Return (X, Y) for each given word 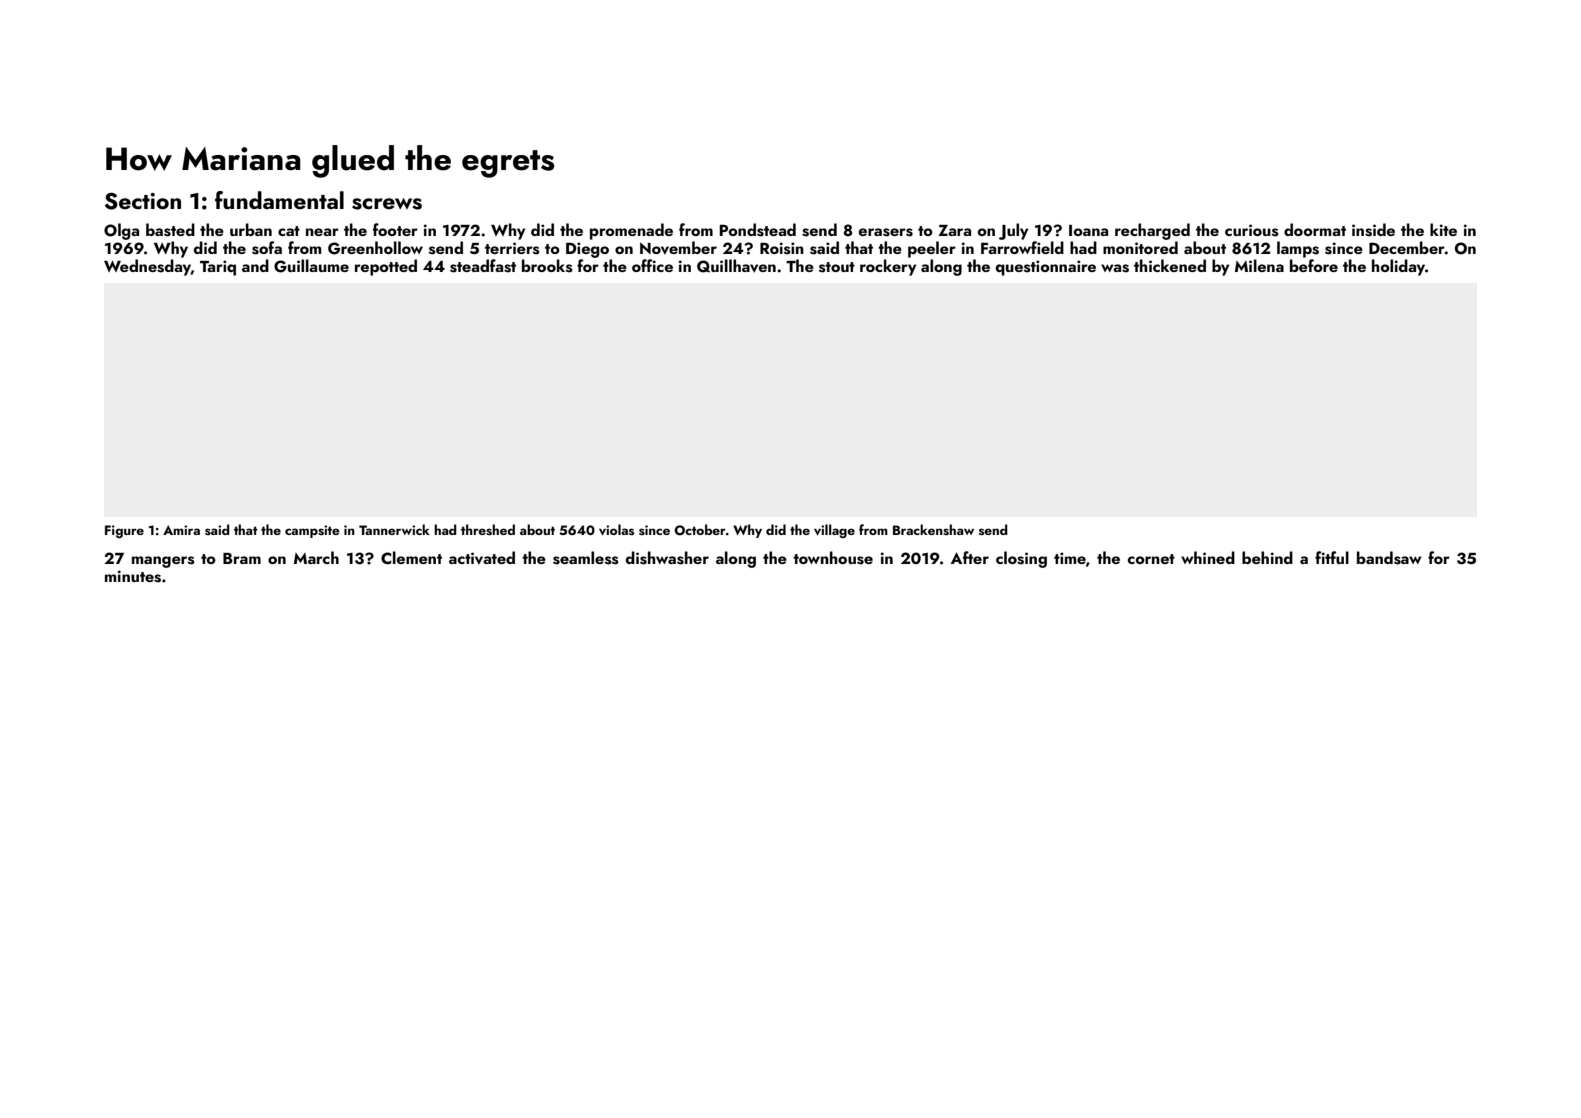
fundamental (279, 200)
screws (387, 204)
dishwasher (667, 558)
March (316, 557)
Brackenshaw (933, 529)
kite (1443, 229)
